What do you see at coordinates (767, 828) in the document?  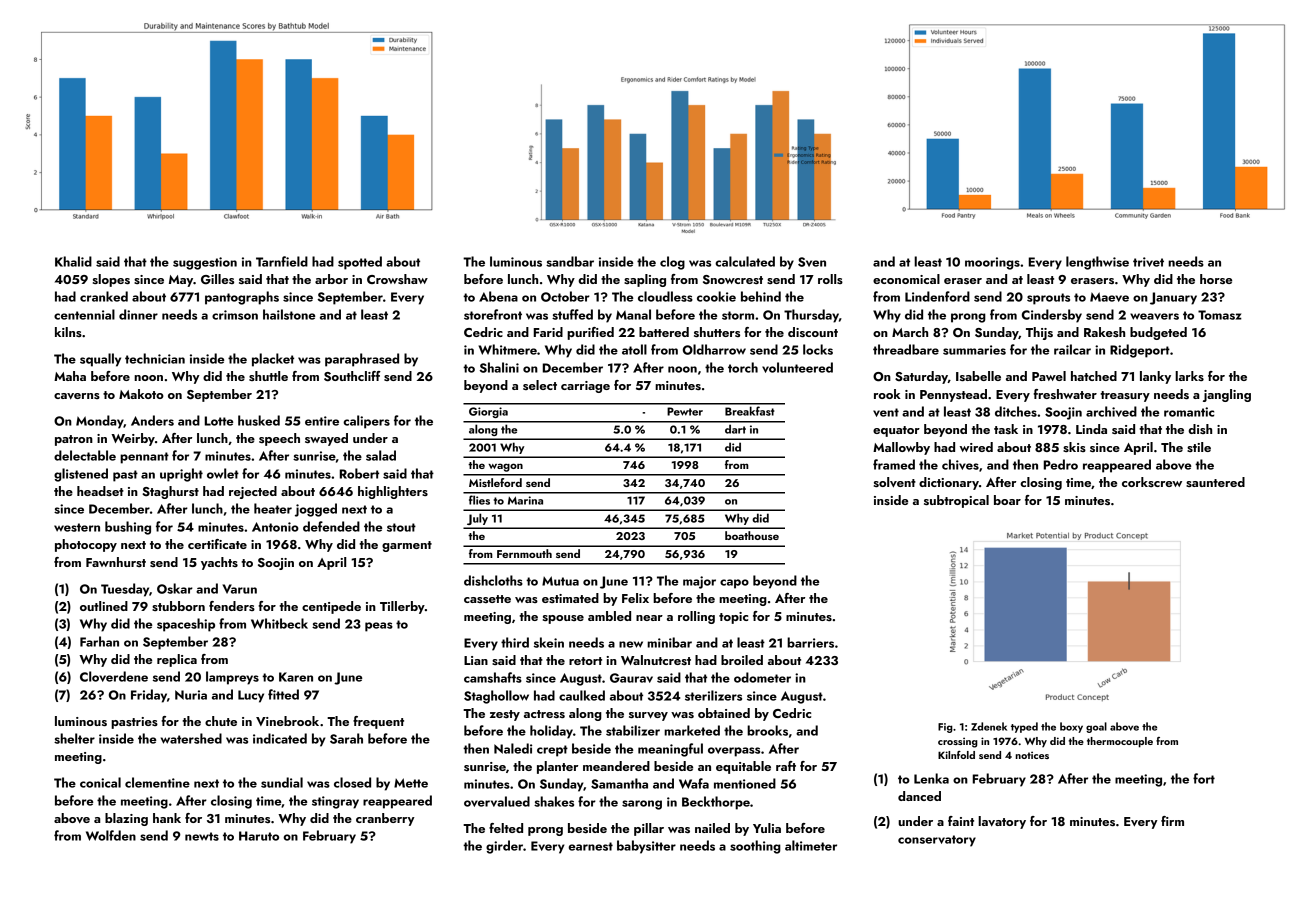 I see `Yulia` at bounding box center [767, 828].
